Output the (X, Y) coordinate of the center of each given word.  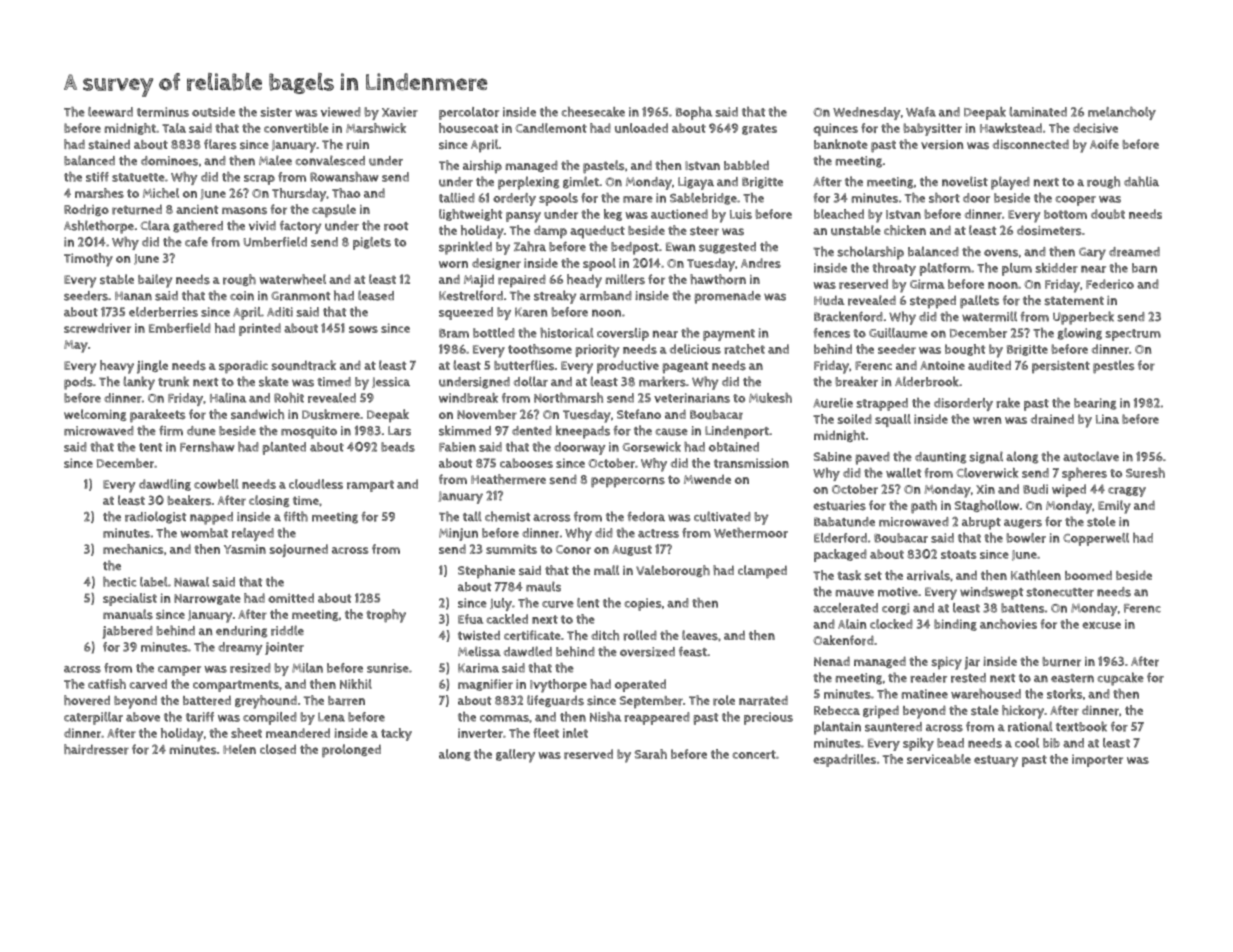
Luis (741, 214)
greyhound (266, 702)
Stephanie (486, 571)
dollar (531, 381)
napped (211, 518)
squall (893, 420)
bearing (1095, 404)
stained (109, 144)
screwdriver (97, 328)
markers (662, 381)
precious (768, 718)
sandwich (257, 414)
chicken (905, 230)
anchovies (1008, 624)
